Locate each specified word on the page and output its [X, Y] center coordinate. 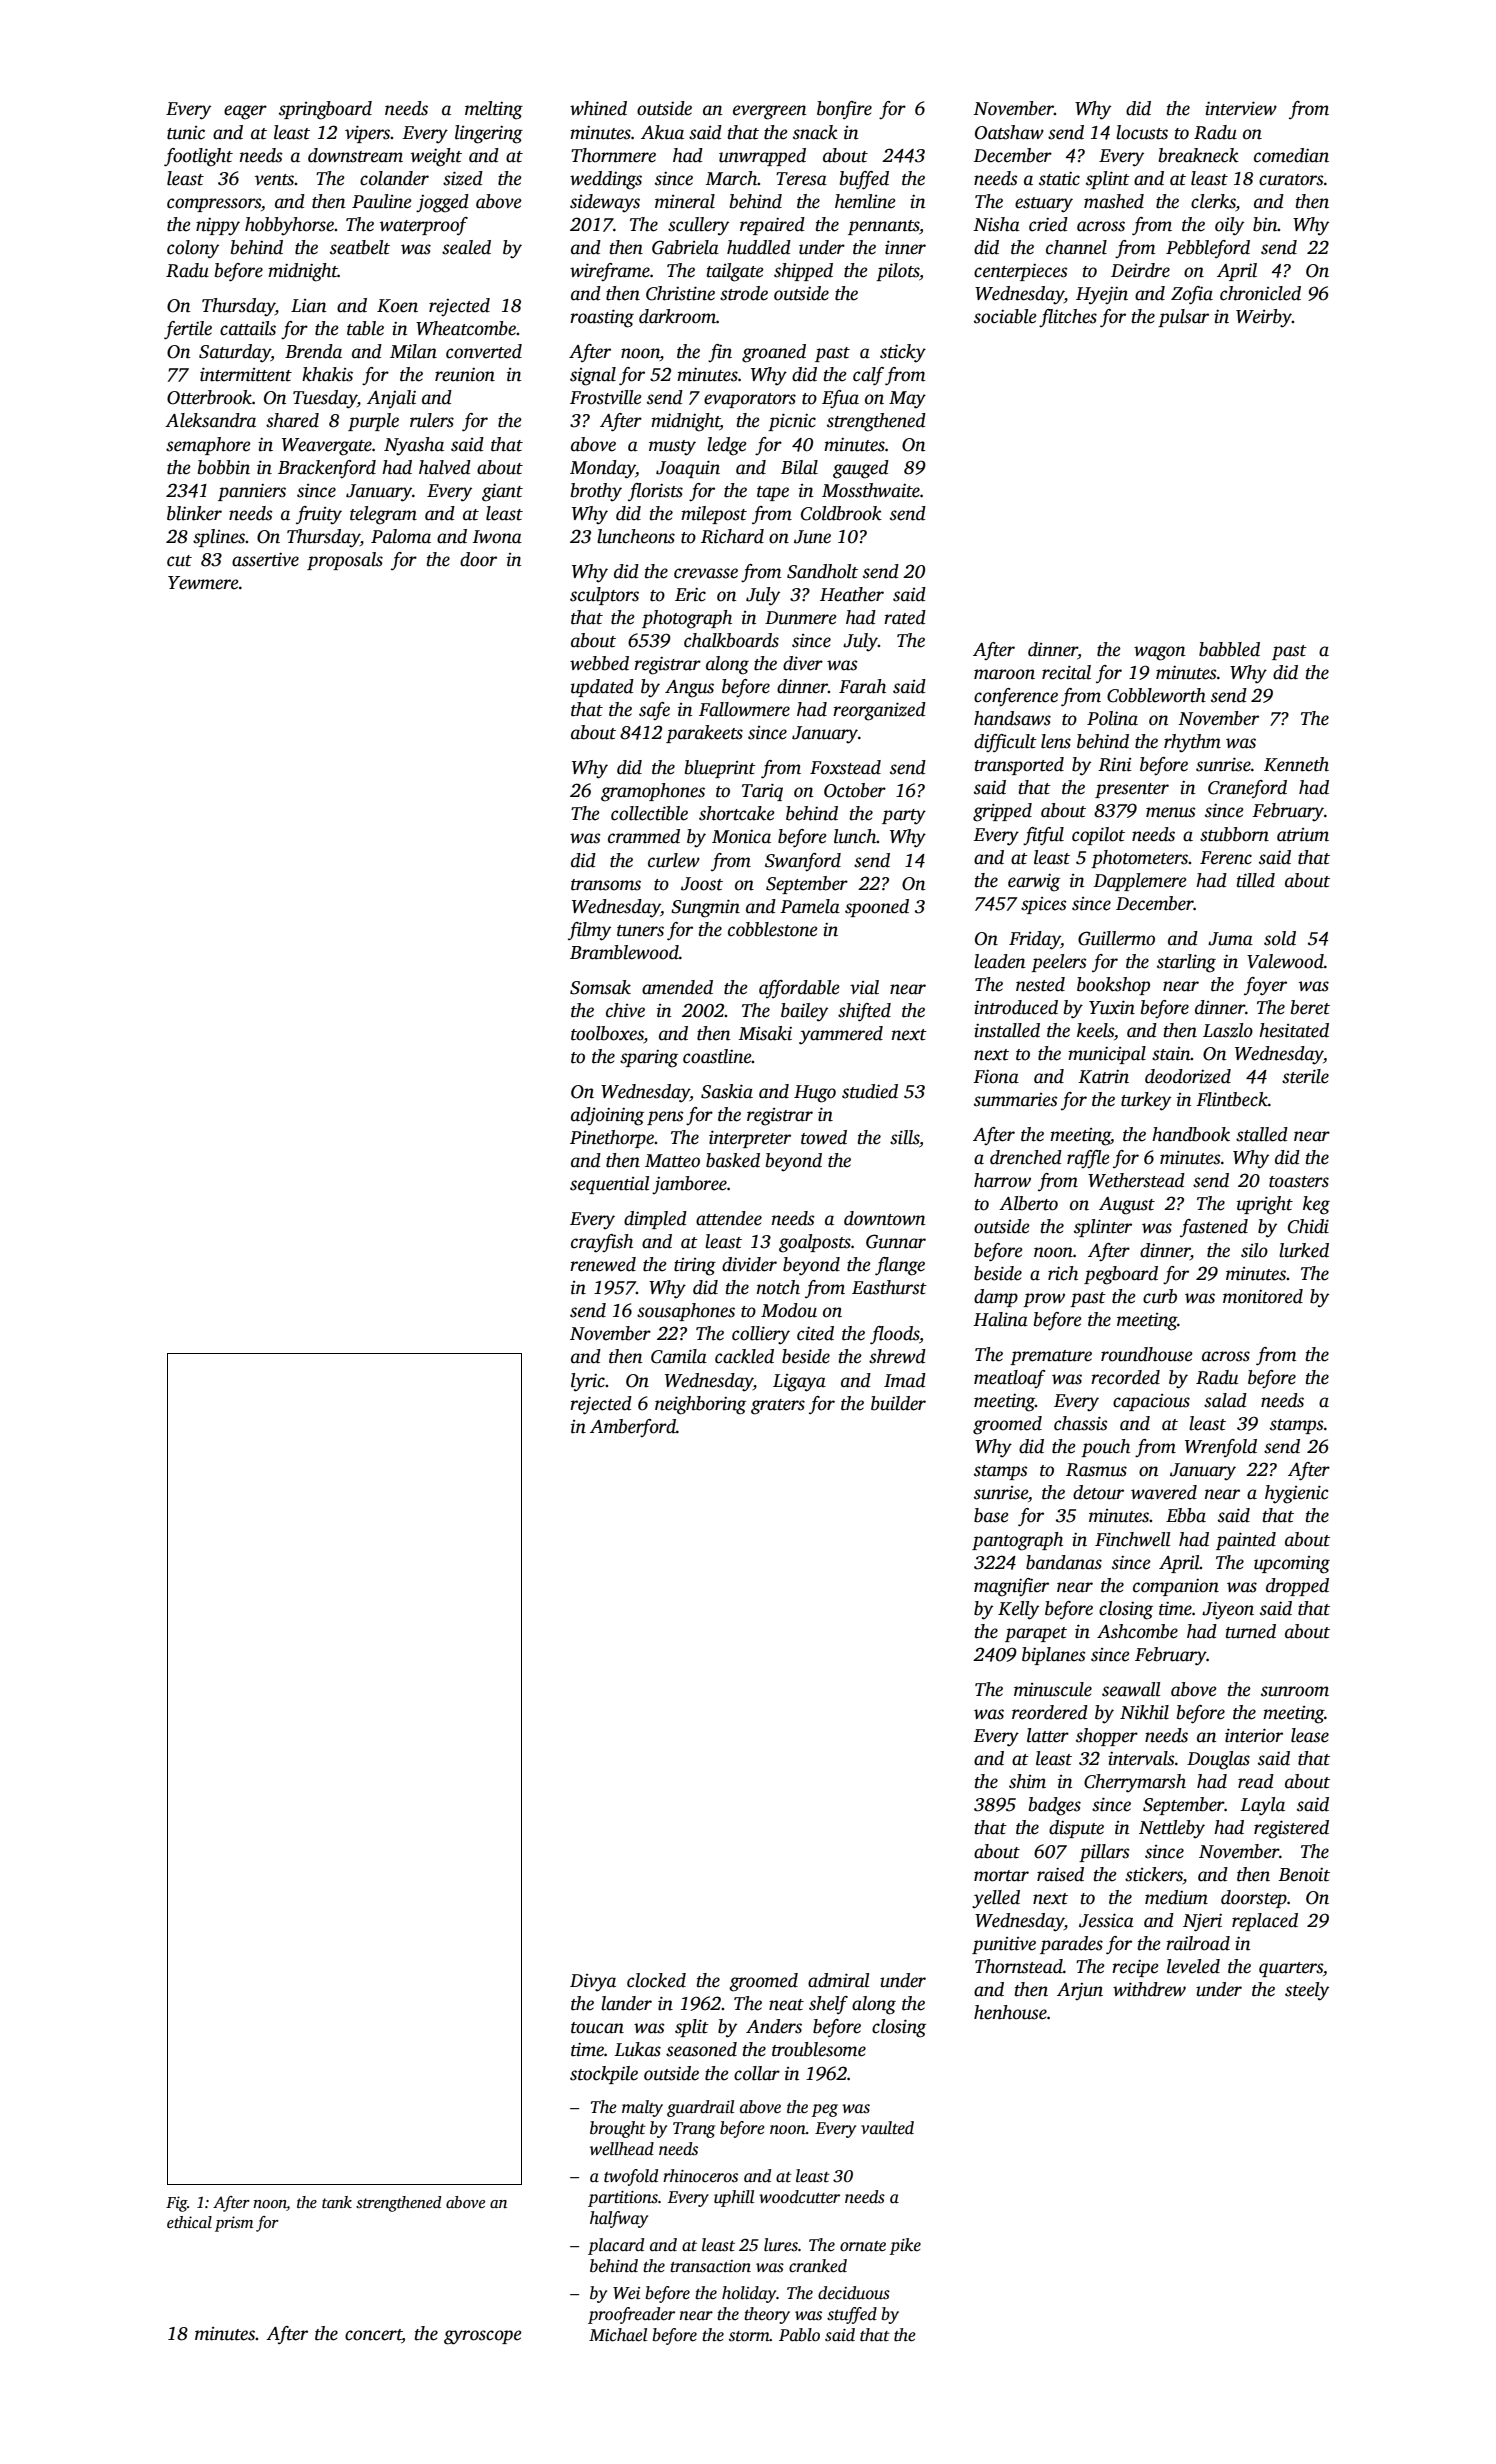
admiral [839, 1980]
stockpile [604, 2075]
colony [193, 249]
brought [618, 2129]
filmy [589, 931]
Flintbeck [1232, 1099]
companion [1176, 1587]
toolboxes [607, 1034]
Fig [176, 2204]
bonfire [844, 110]
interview [1241, 108]
